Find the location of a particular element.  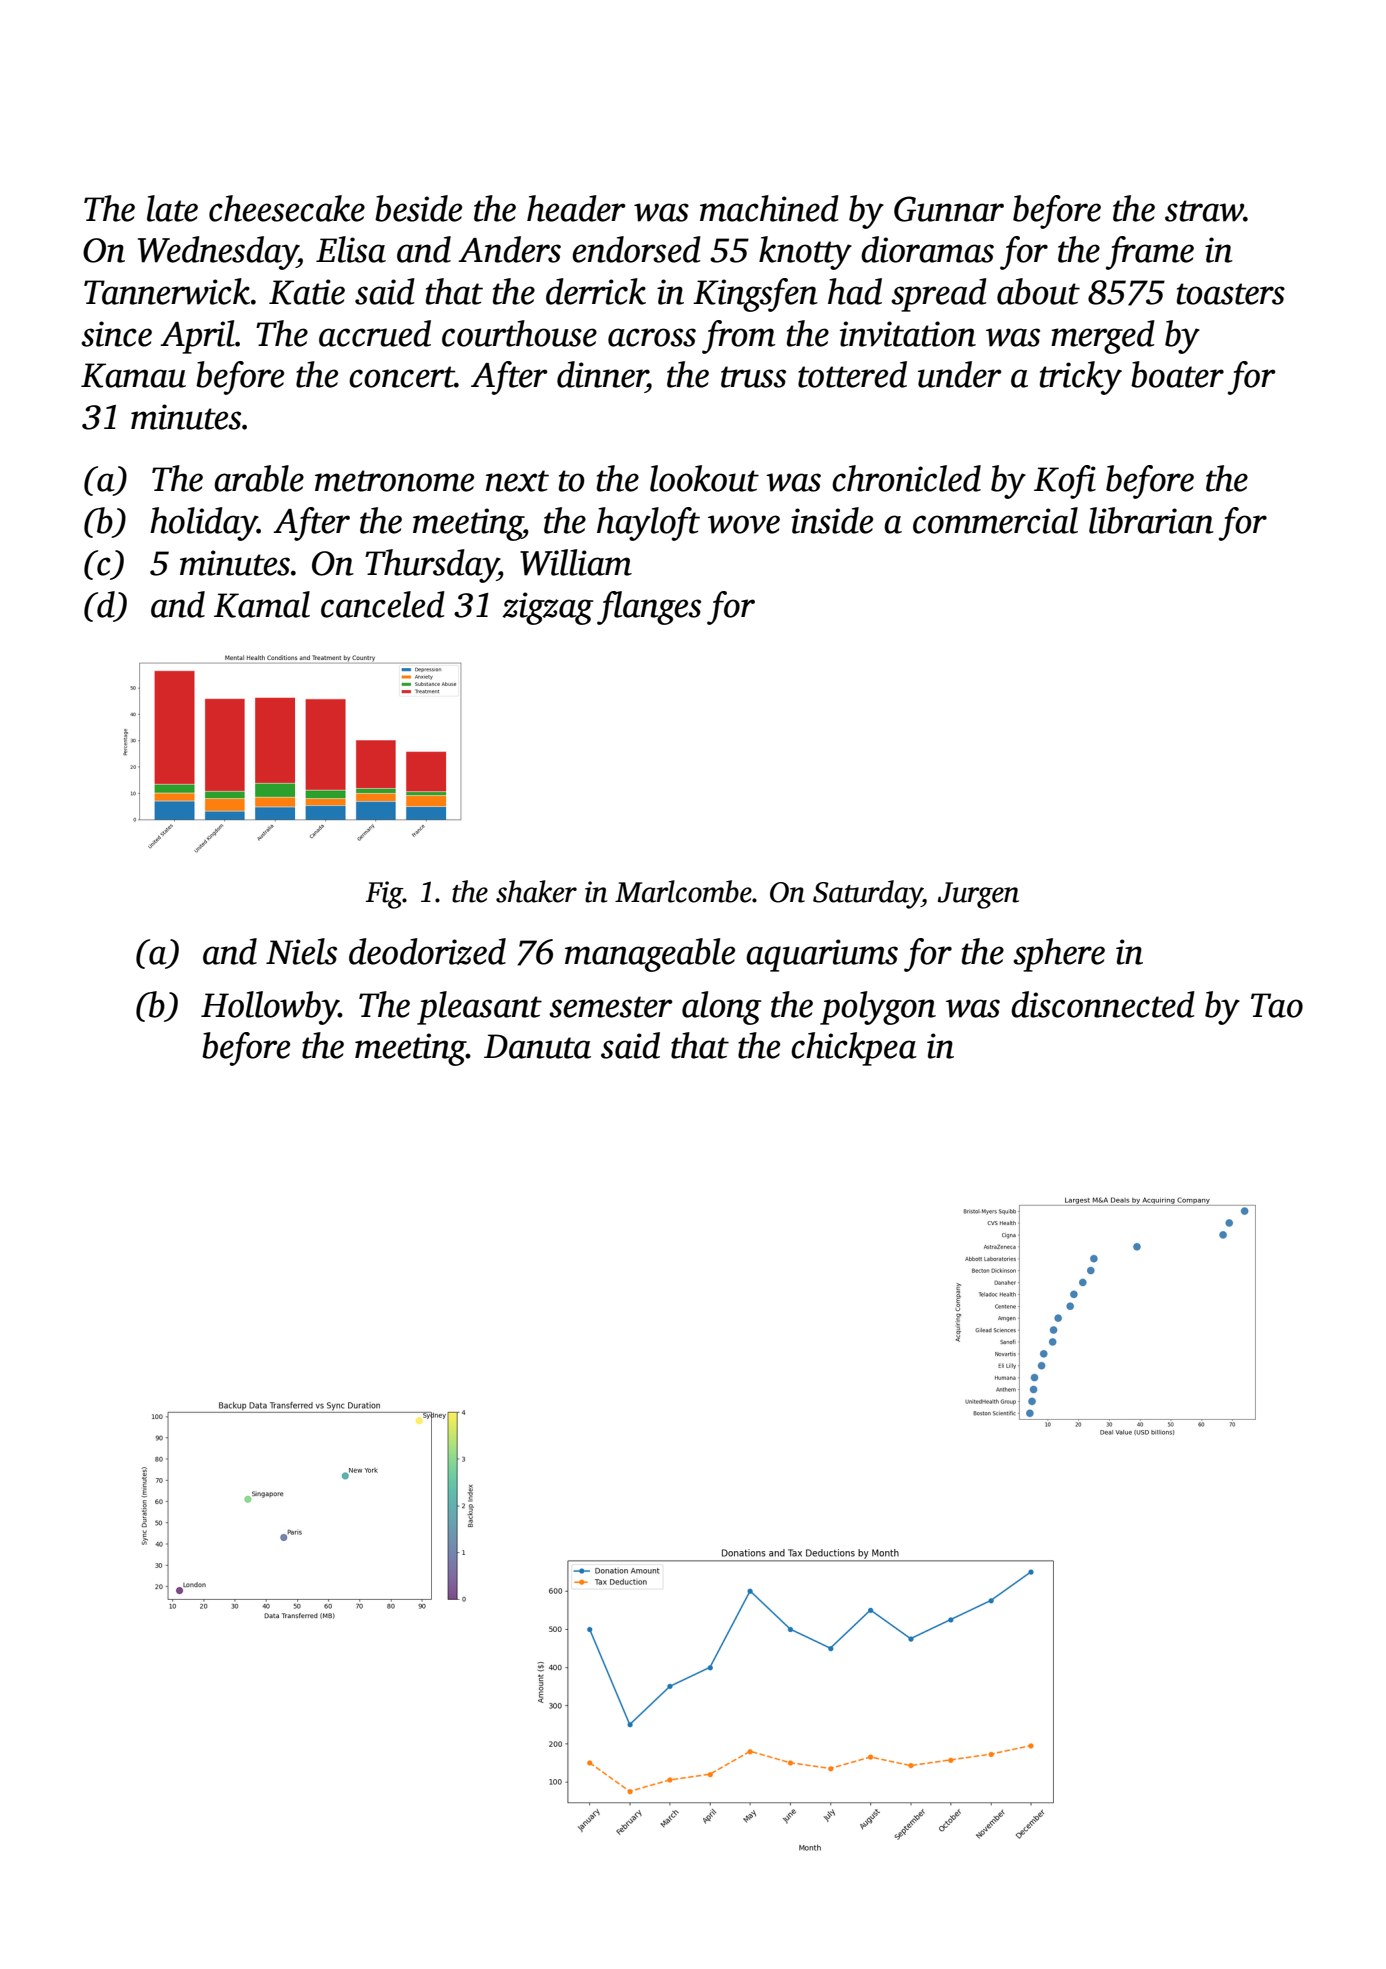

Katie is located at coordinates (307, 292).
